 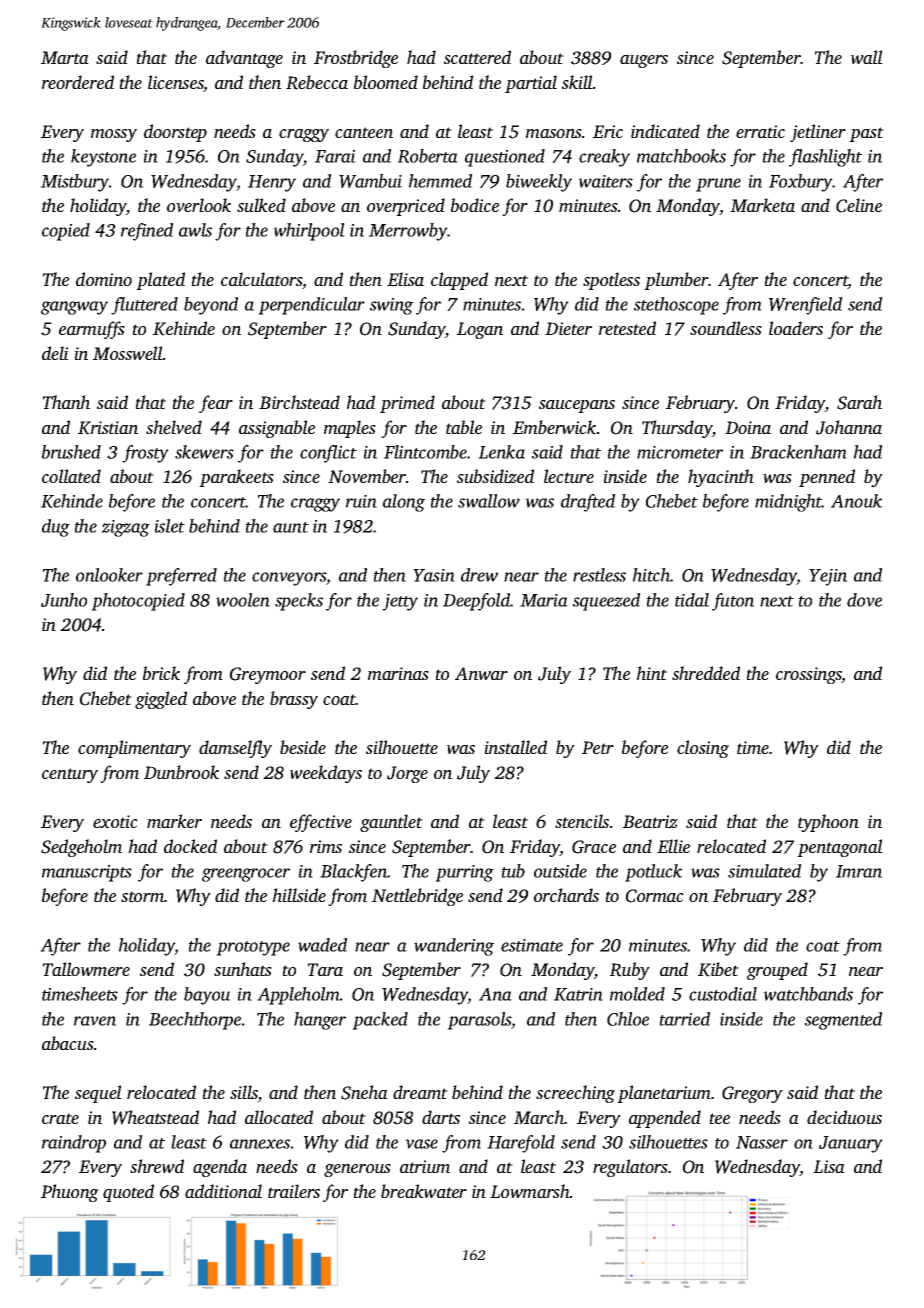 I want to click on quoted, so click(x=128, y=1193).
